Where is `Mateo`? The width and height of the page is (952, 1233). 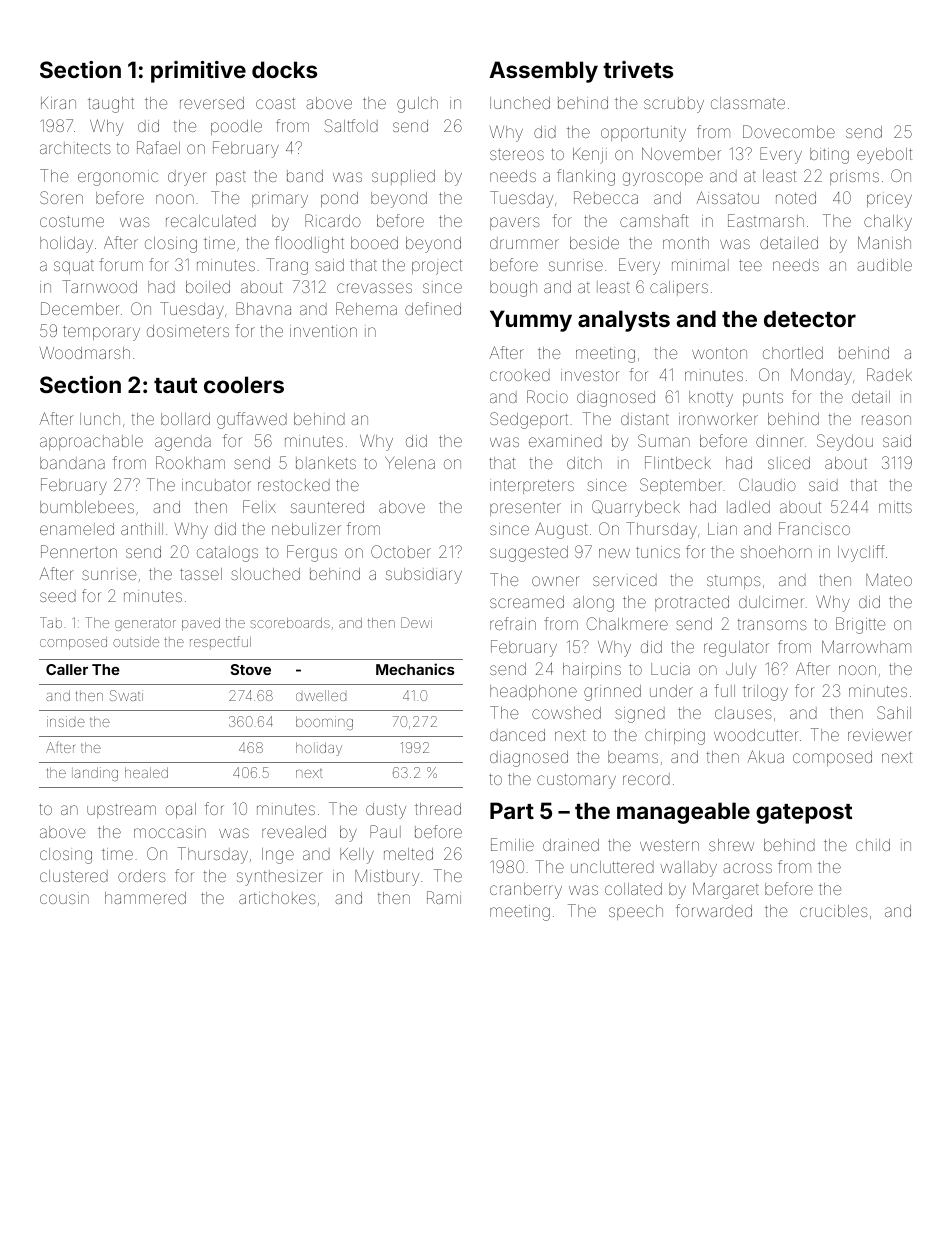
Mateo is located at coordinates (889, 580).
